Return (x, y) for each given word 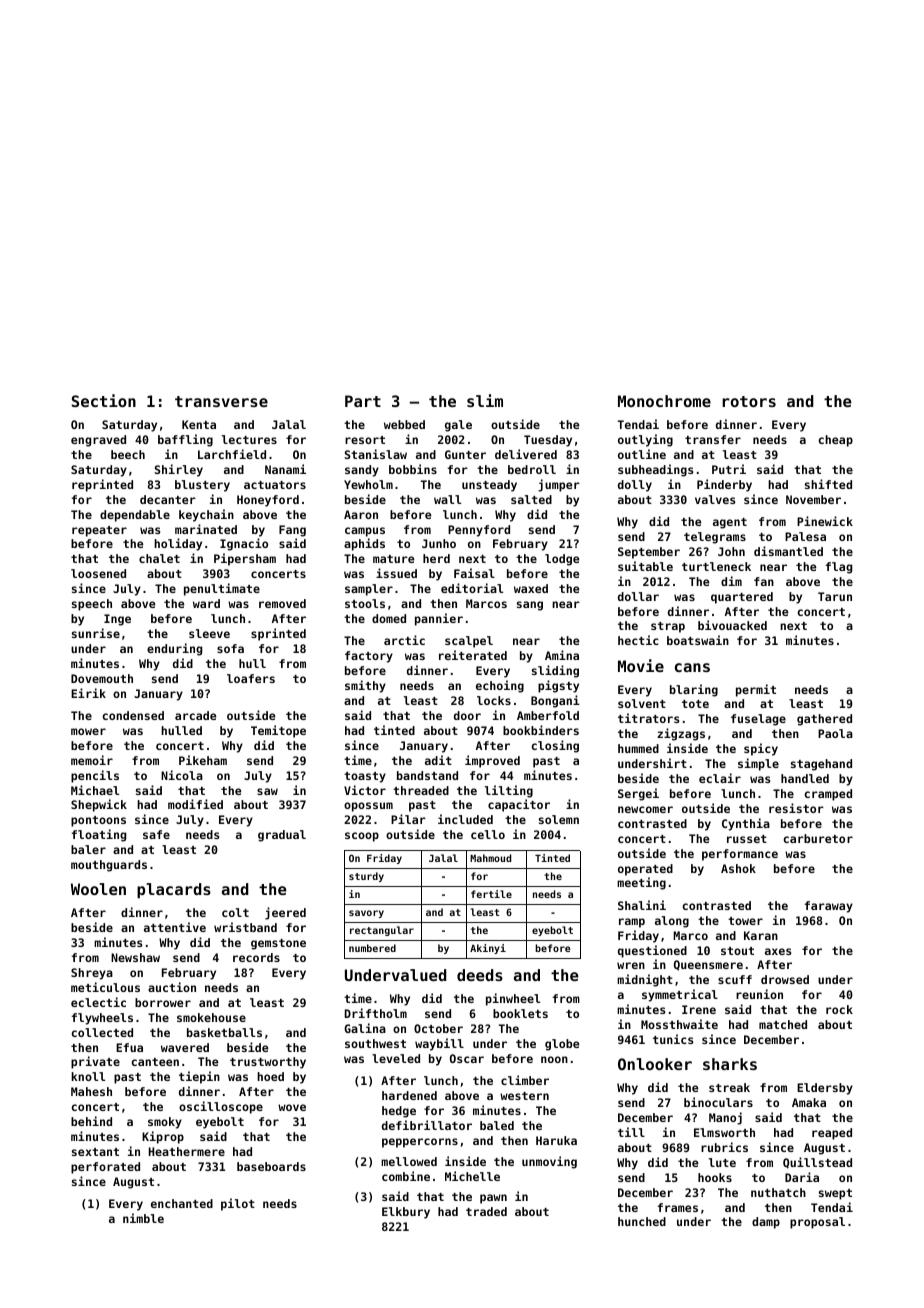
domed (389, 618)
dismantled (788, 551)
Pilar (408, 819)
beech (128, 454)
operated (645, 870)
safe (156, 834)
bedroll (532, 469)
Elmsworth (724, 1132)
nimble (143, 1218)
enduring (174, 649)
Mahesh (91, 1091)
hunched (642, 1221)
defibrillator (427, 1125)
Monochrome (664, 401)
